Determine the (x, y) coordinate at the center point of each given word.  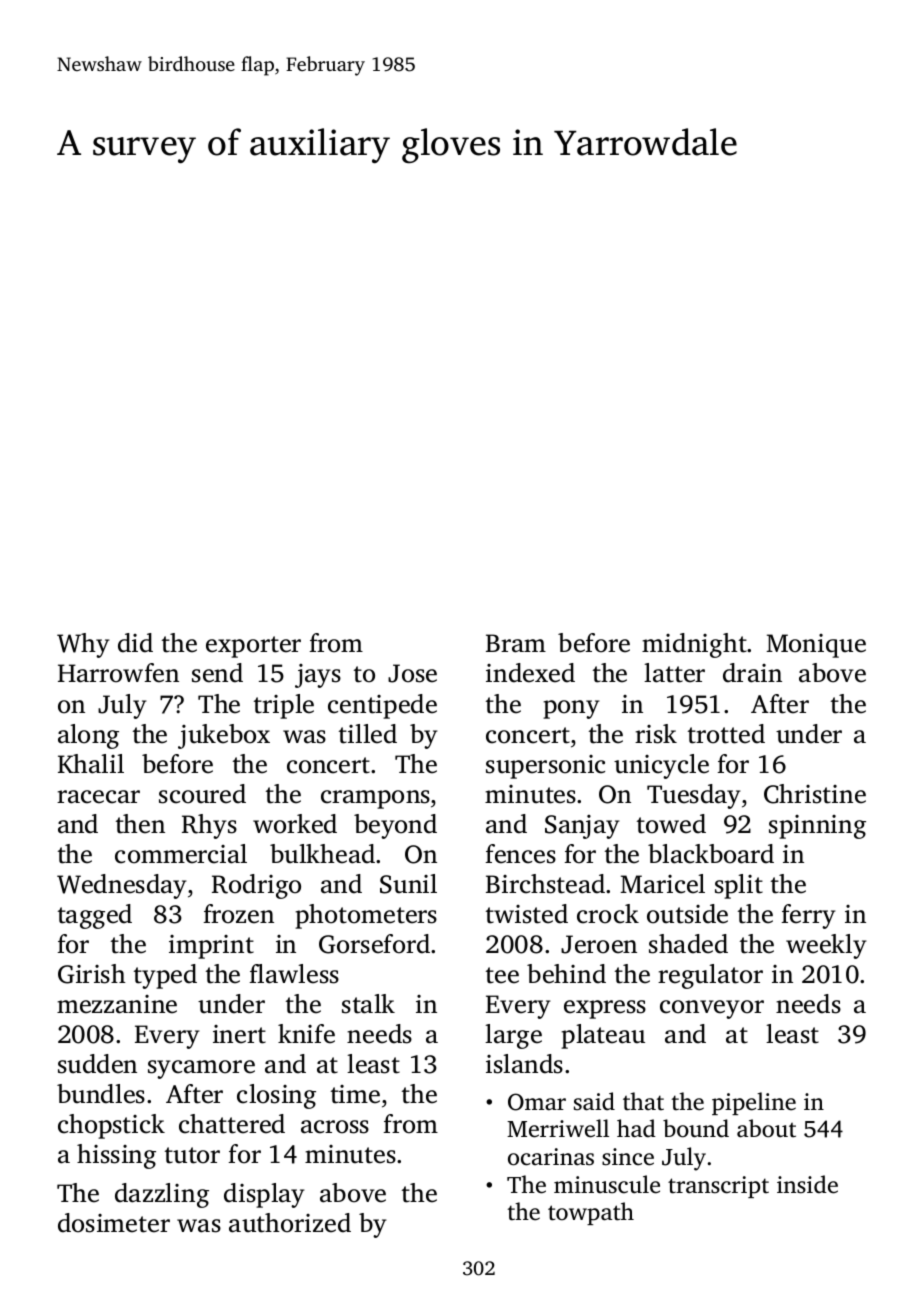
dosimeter (114, 1223)
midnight (695, 645)
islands (524, 1064)
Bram (516, 643)
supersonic (545, 767)
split (739, 886)
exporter (253, 647)
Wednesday (122, 886)
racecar (98, 797)
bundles (101, 1094)
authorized (290, 1223)
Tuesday (694, 796)
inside (807, 1184)
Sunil (408, 884)
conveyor (712, 1009)
